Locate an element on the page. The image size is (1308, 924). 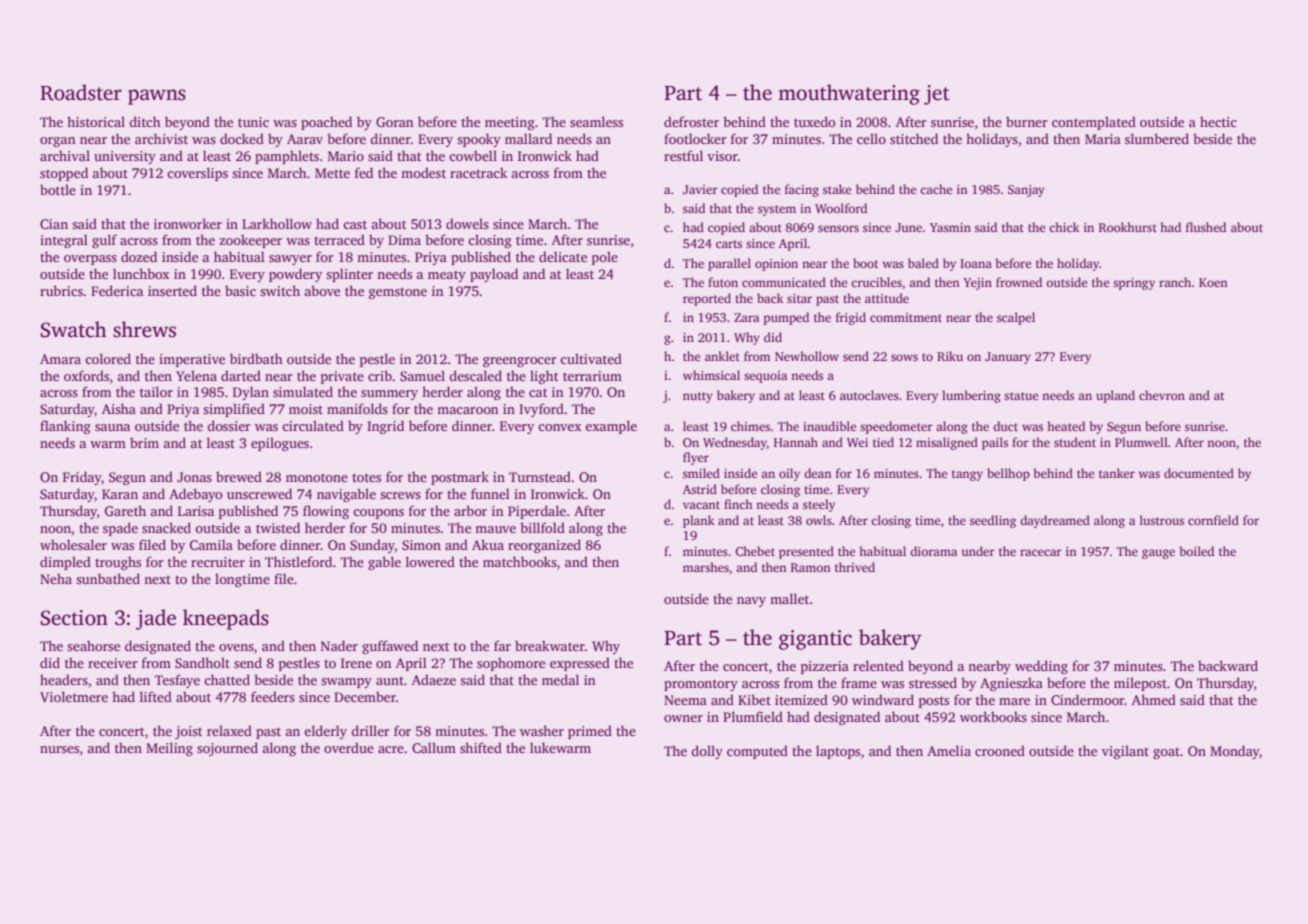
Sanjay is located at coordinates (1026, 191).
